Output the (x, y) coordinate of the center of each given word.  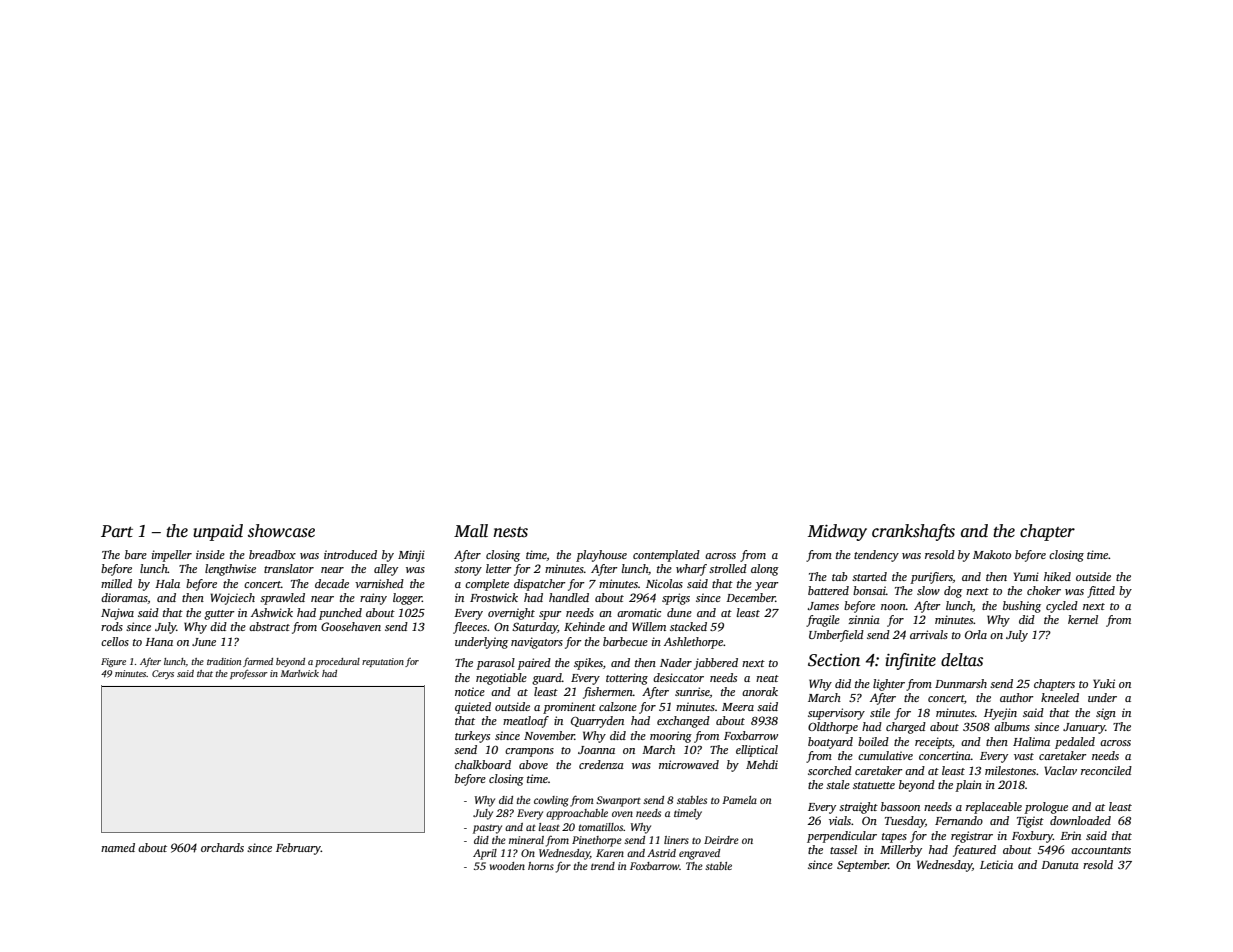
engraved (699, 854)
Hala (167, 583)
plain (968, 786)
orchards (222, 847)
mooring (671, 737)
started (869, 576)
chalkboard (483, 764)
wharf (691, 570)
